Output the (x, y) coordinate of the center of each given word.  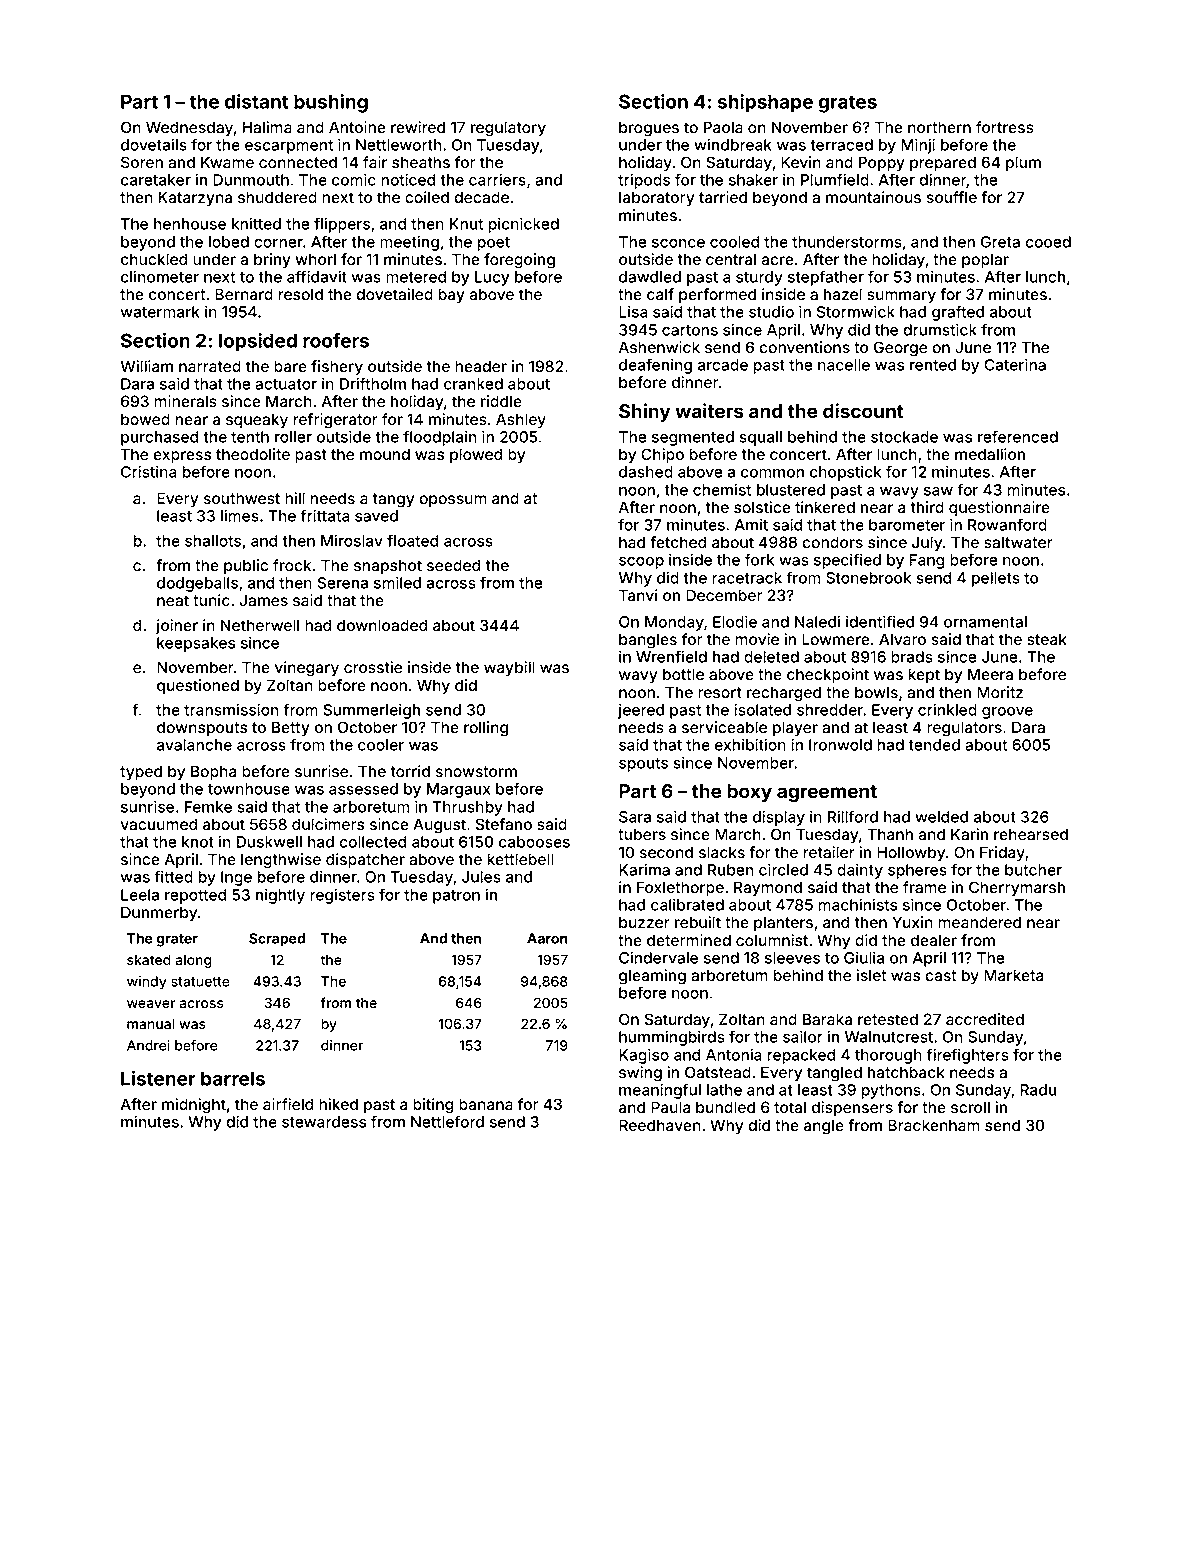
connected (298, 162)
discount (863, 410)
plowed (476, 455)
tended (934, 745)
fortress (1005, 127)
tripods (644, 181)
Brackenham (934, 1125)
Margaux (458, 790)
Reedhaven (660, 1125)
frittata (325, 515)
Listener (158, 1078)
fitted (173, 876)
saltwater (1018, 542)
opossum (453, 501)
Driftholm (373, 383)
